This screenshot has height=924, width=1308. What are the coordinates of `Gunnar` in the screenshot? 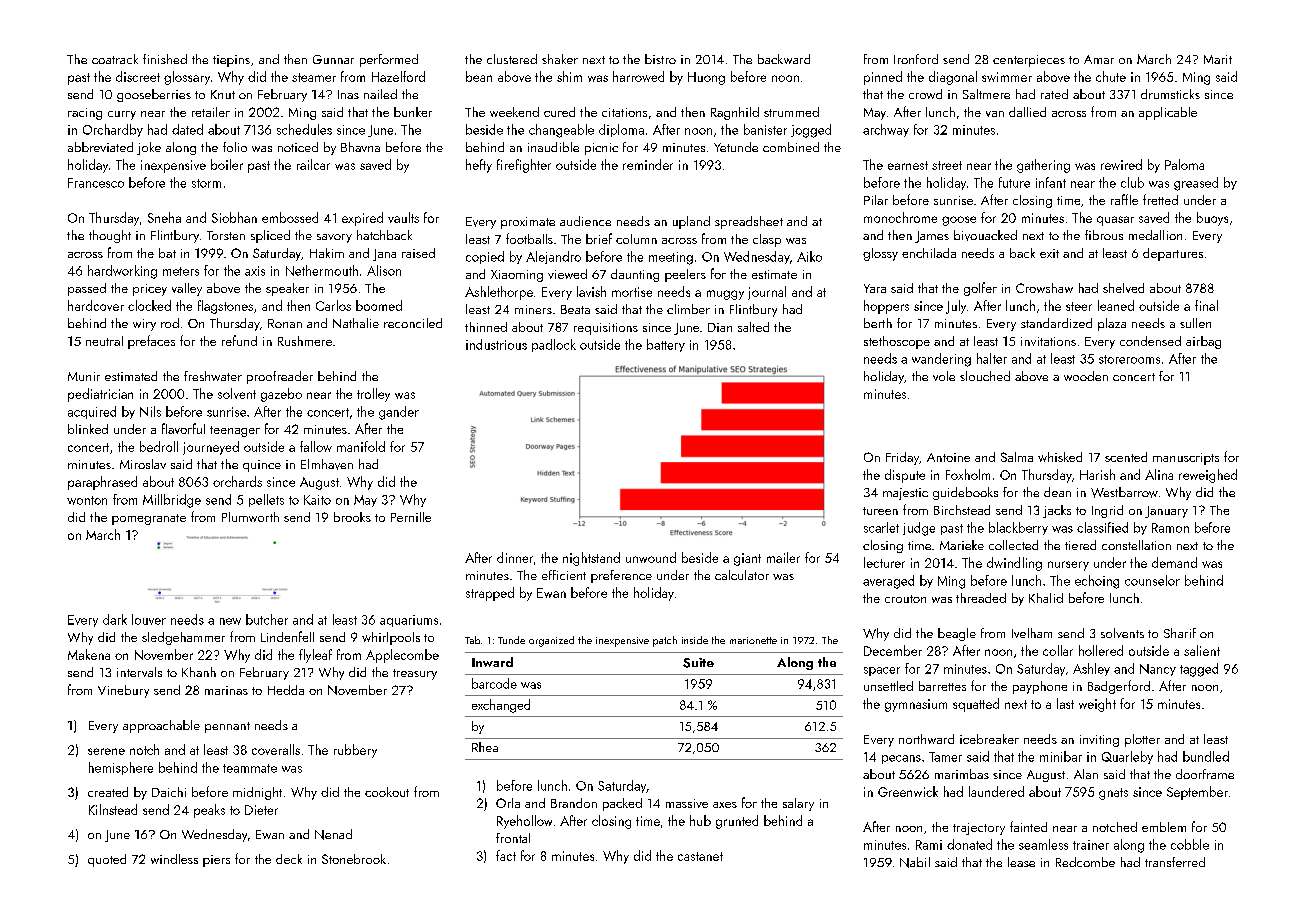 It's located at (333, 59).
